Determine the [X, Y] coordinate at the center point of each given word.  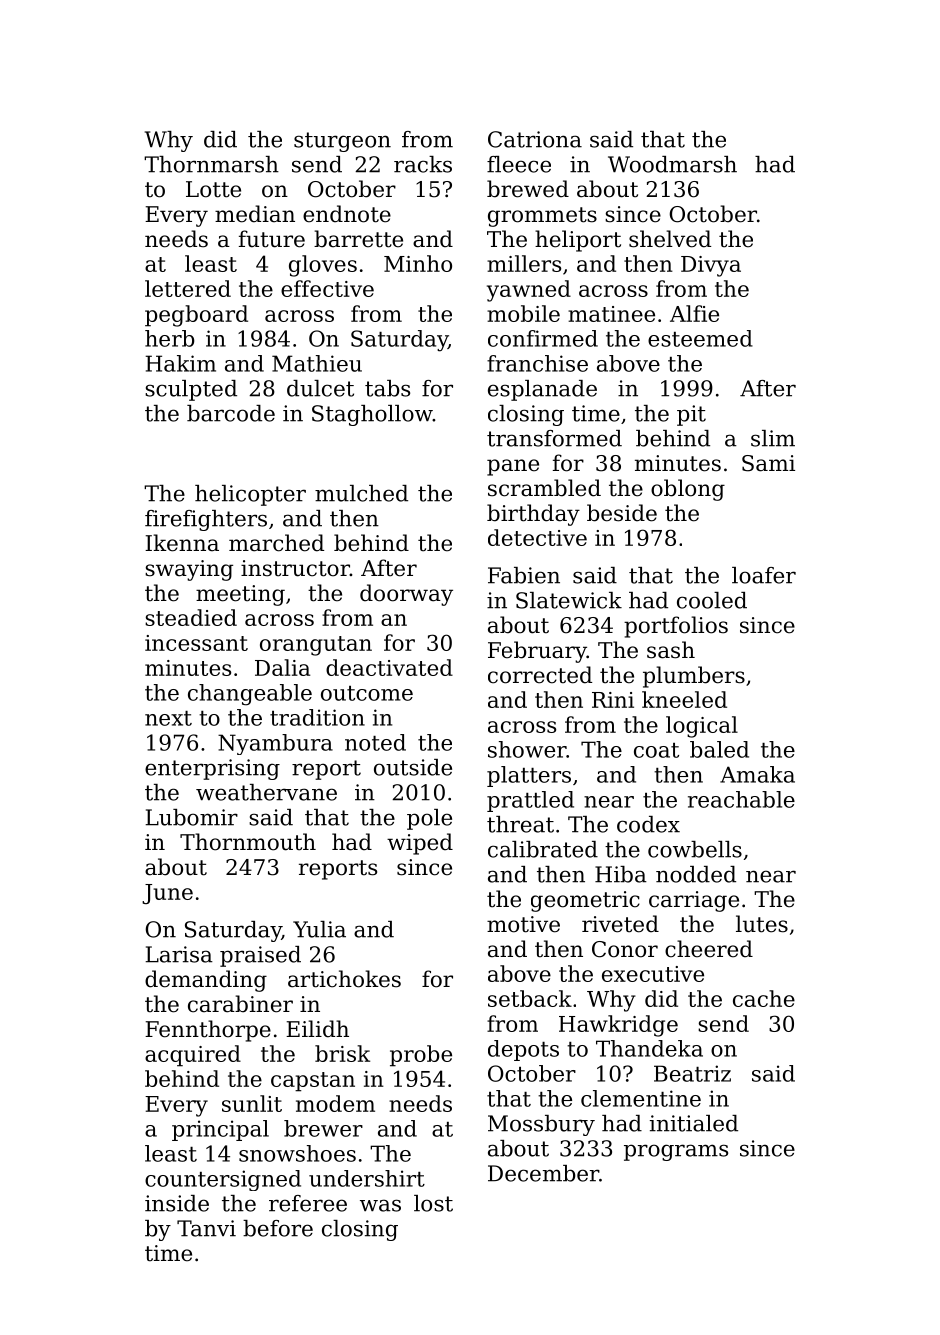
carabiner [240, 1004]
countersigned [223, 1180]
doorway [406, 595]
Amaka [757, 774]
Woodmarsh [672, 164]
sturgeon [342, 142]
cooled [712, 600]
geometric [585, 901]
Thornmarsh [211, 164]
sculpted [191, 390]
